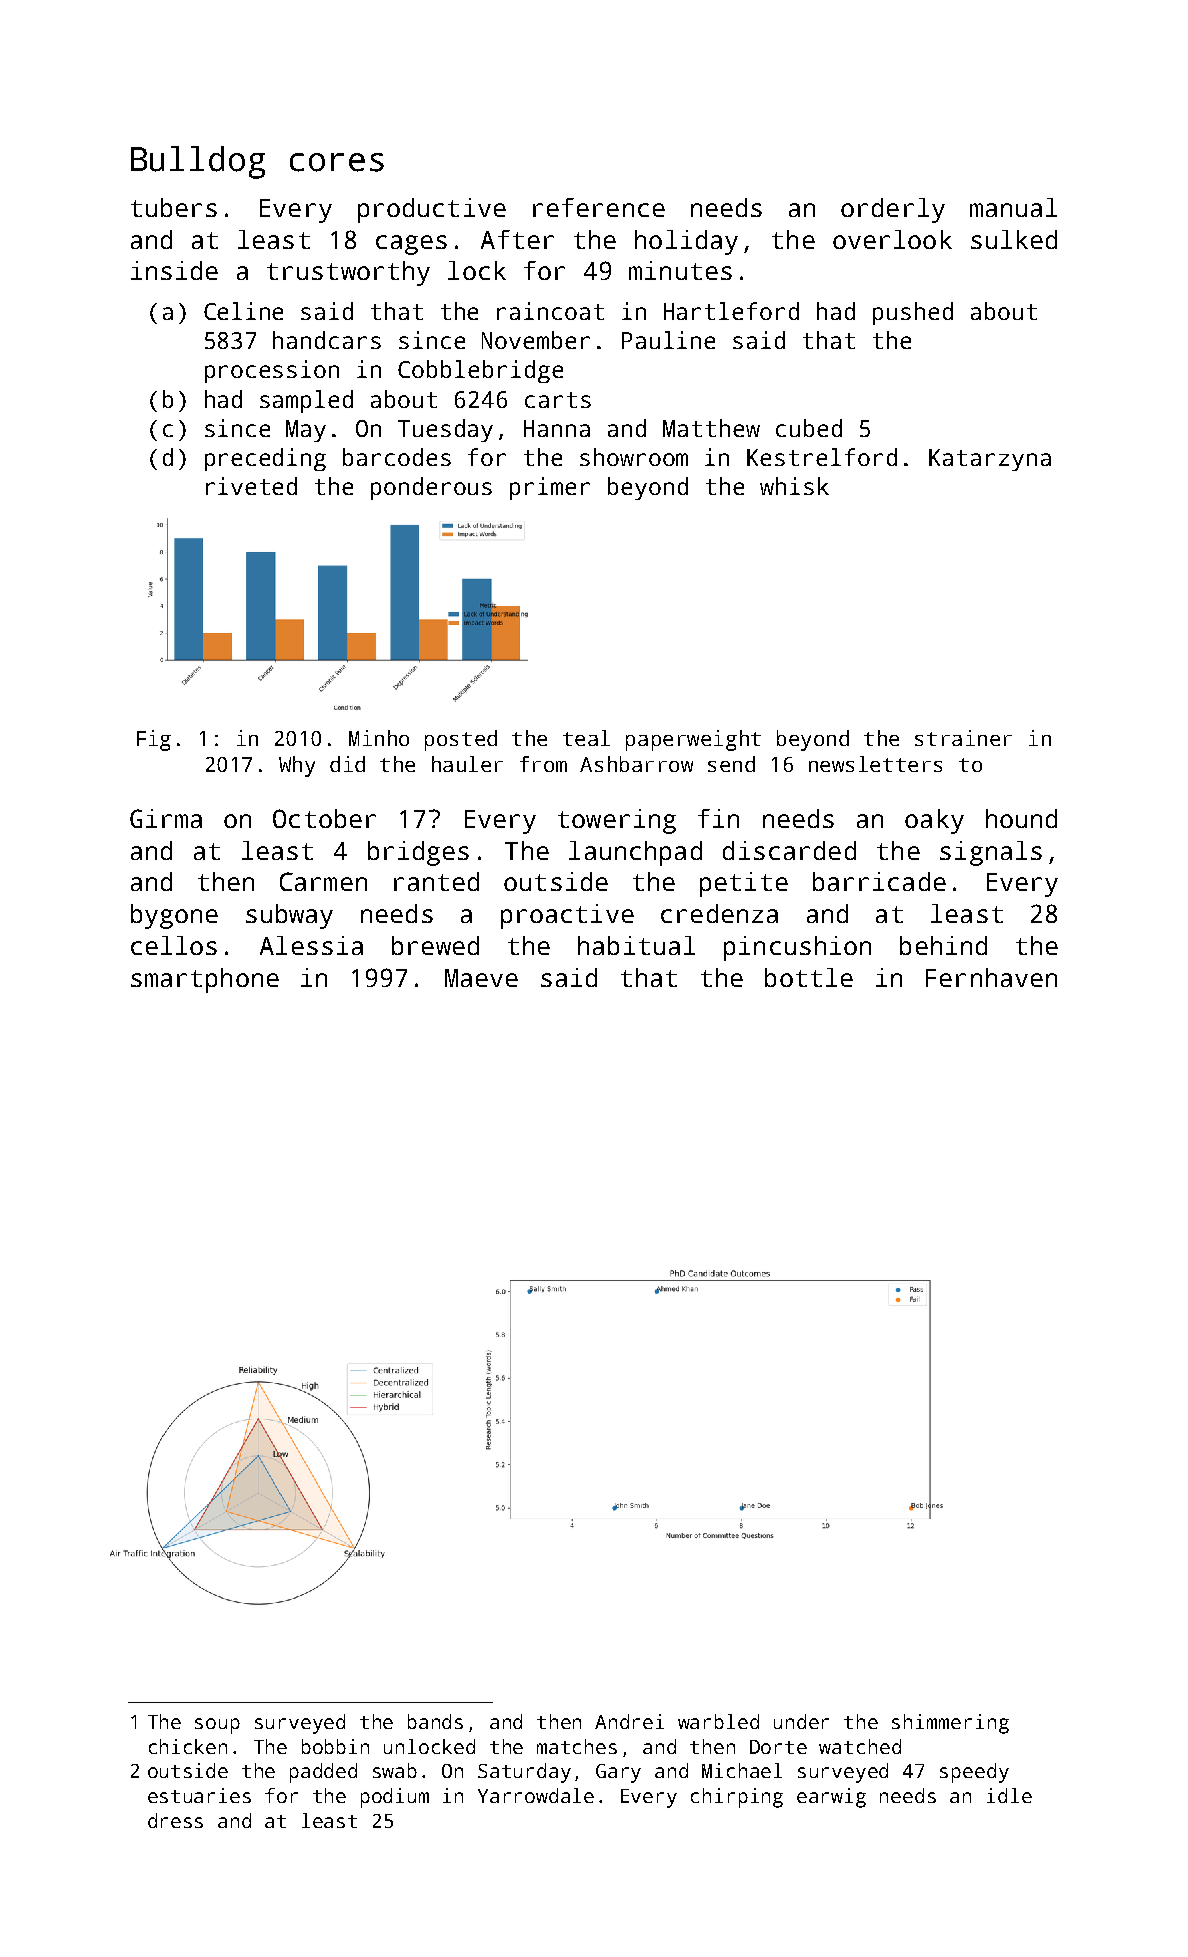 The width and height of the document is (1188, 1957). Describe the element at coordinates (875, 764) in the document. I see `newsletters` at that location.
